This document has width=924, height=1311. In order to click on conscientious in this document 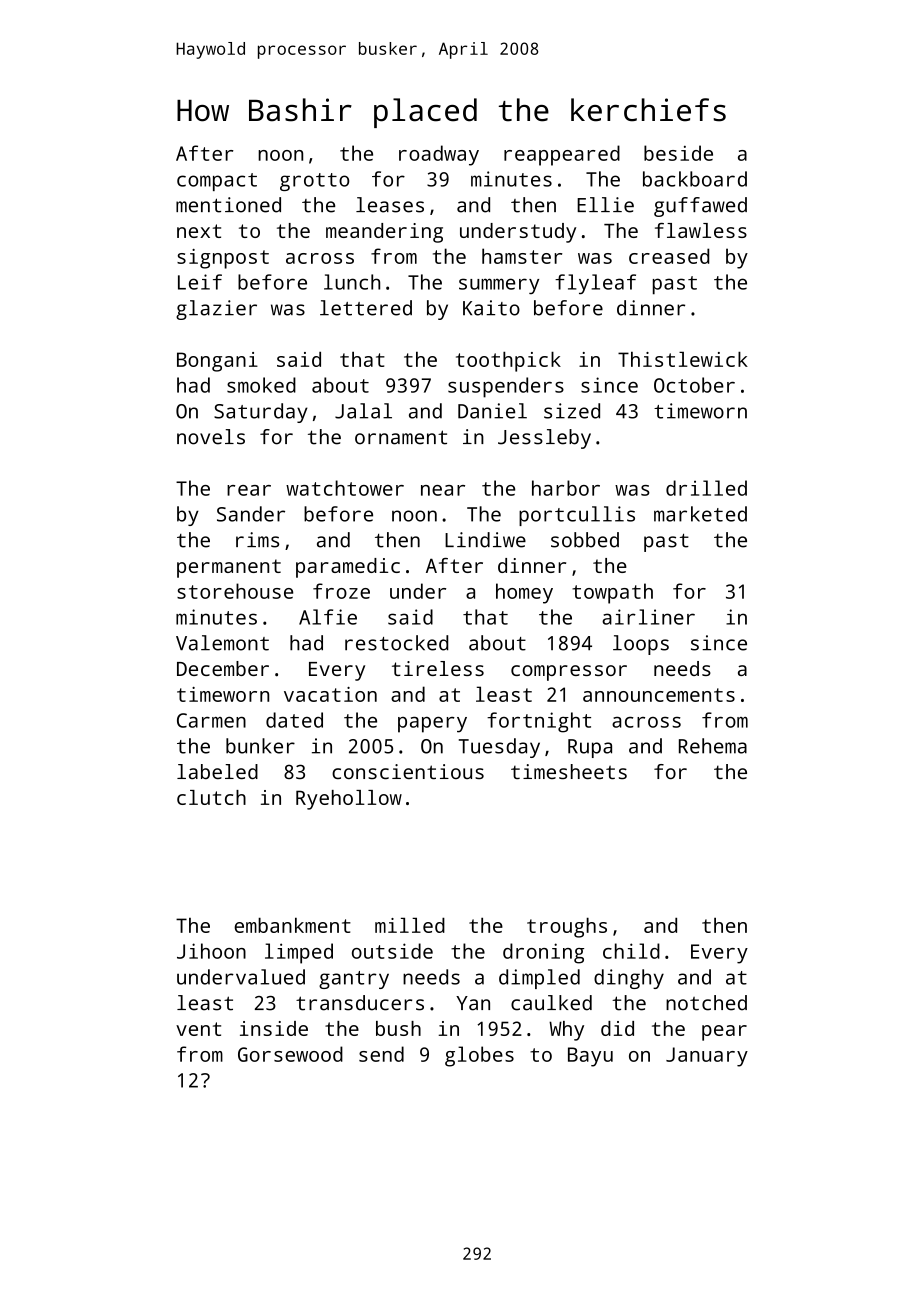, I will do `click(408, 771)`.
